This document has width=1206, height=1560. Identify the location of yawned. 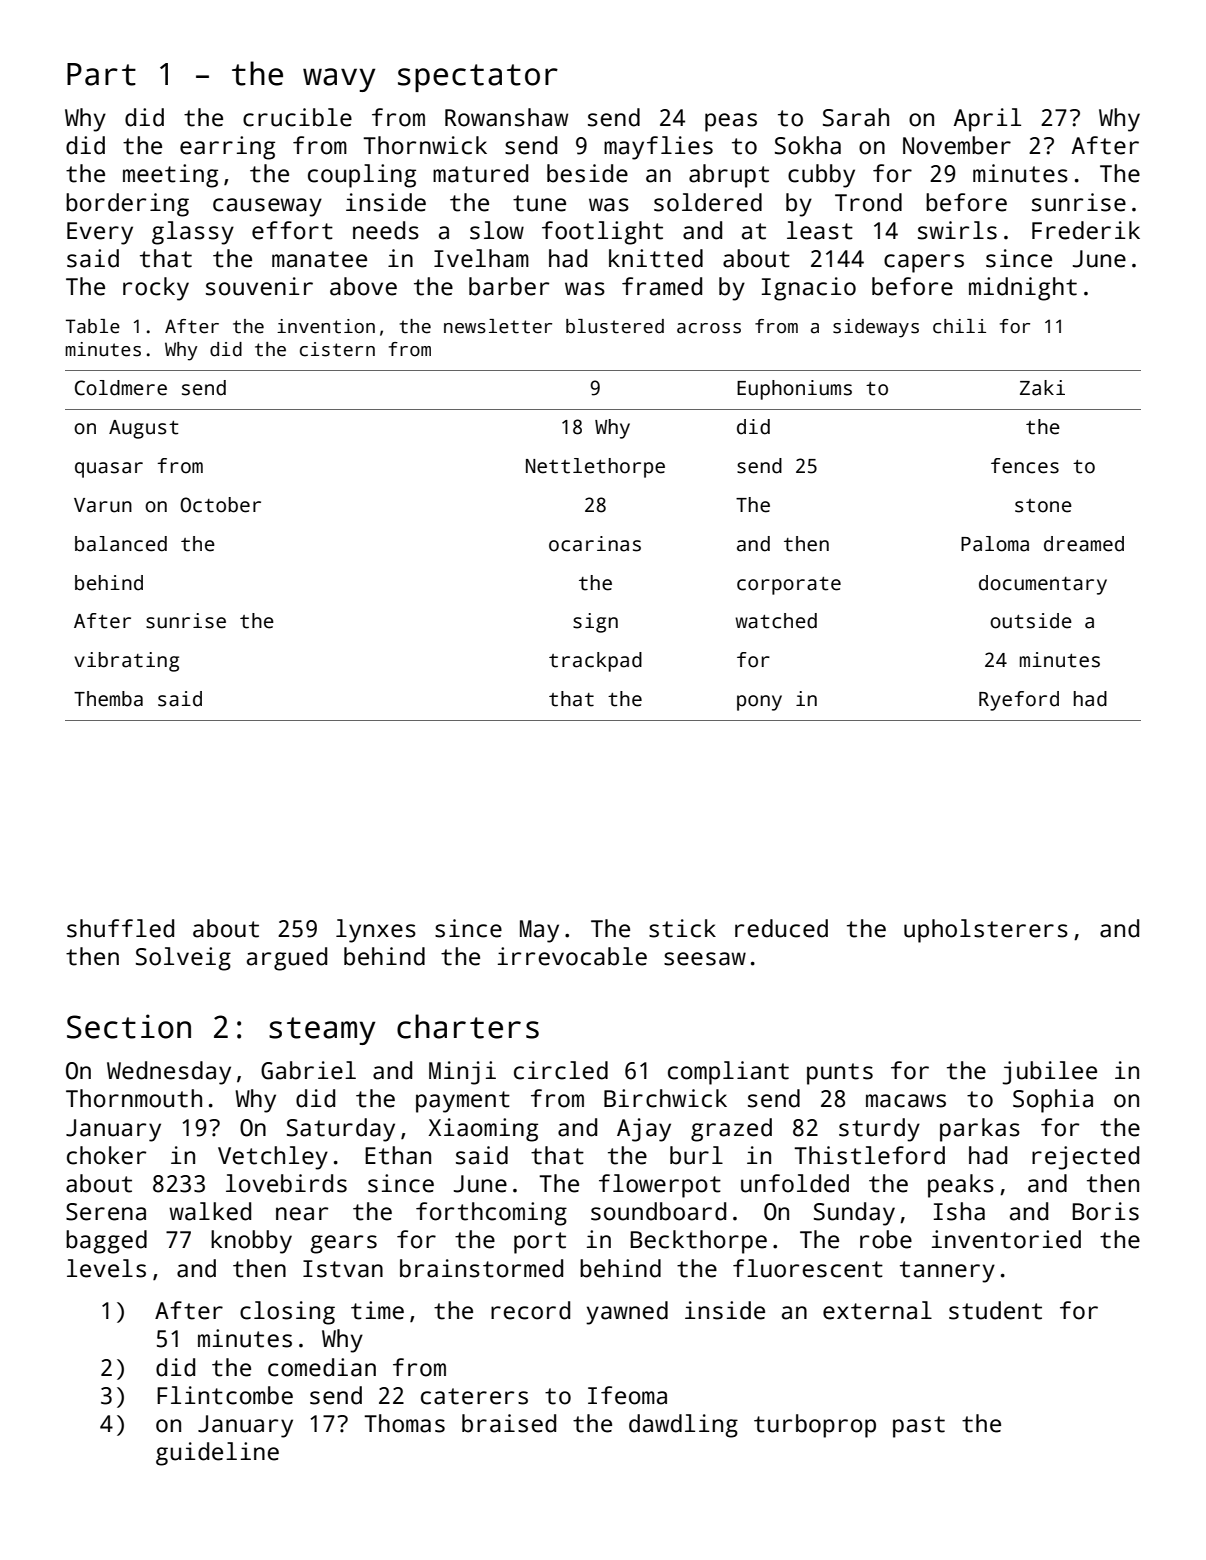
(627, 1313).
